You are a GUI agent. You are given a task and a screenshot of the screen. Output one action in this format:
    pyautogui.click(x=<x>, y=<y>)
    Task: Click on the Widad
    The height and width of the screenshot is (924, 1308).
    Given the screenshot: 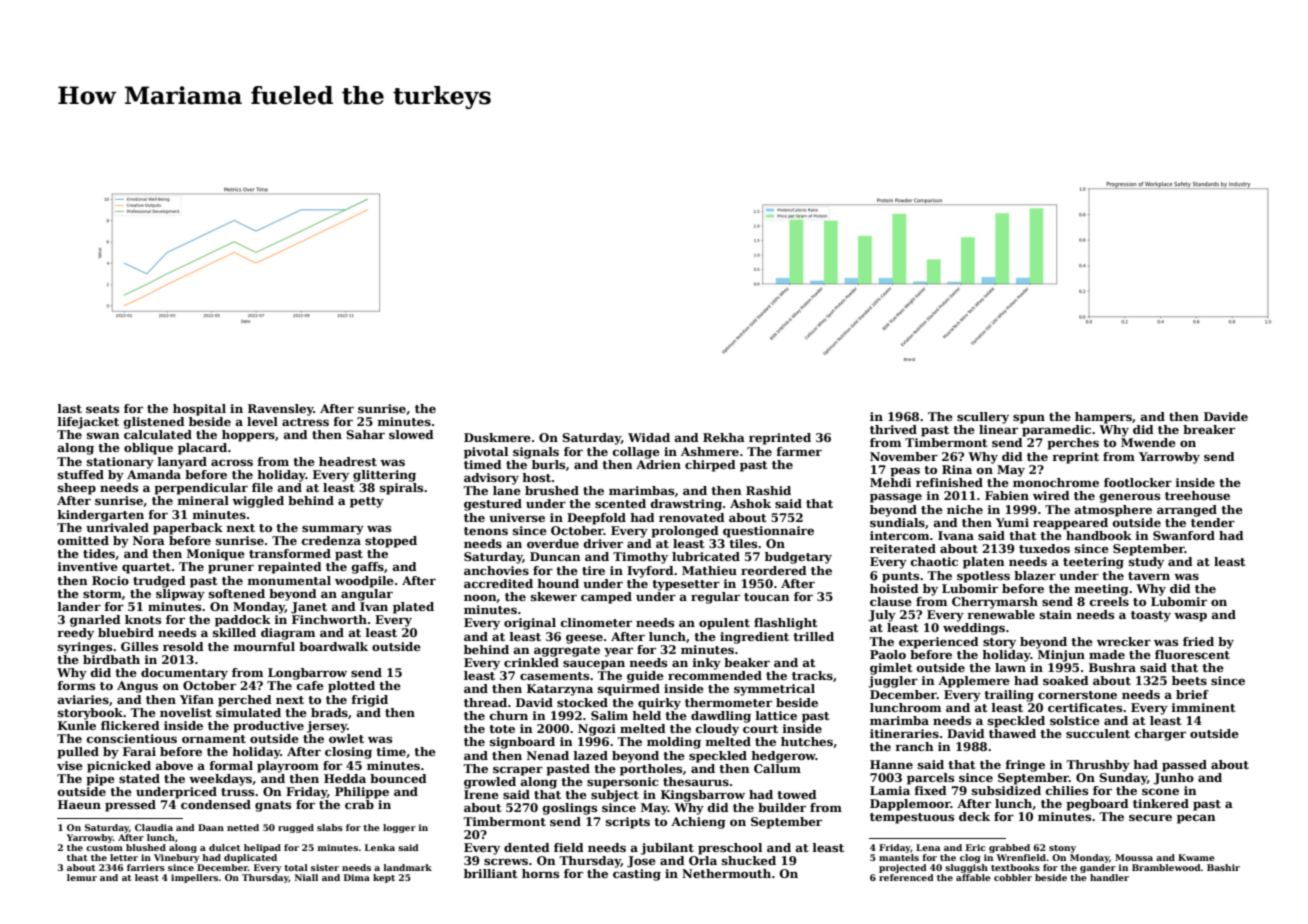 What is the action you would take?
    pyautogui.click(x=649, y=437)
